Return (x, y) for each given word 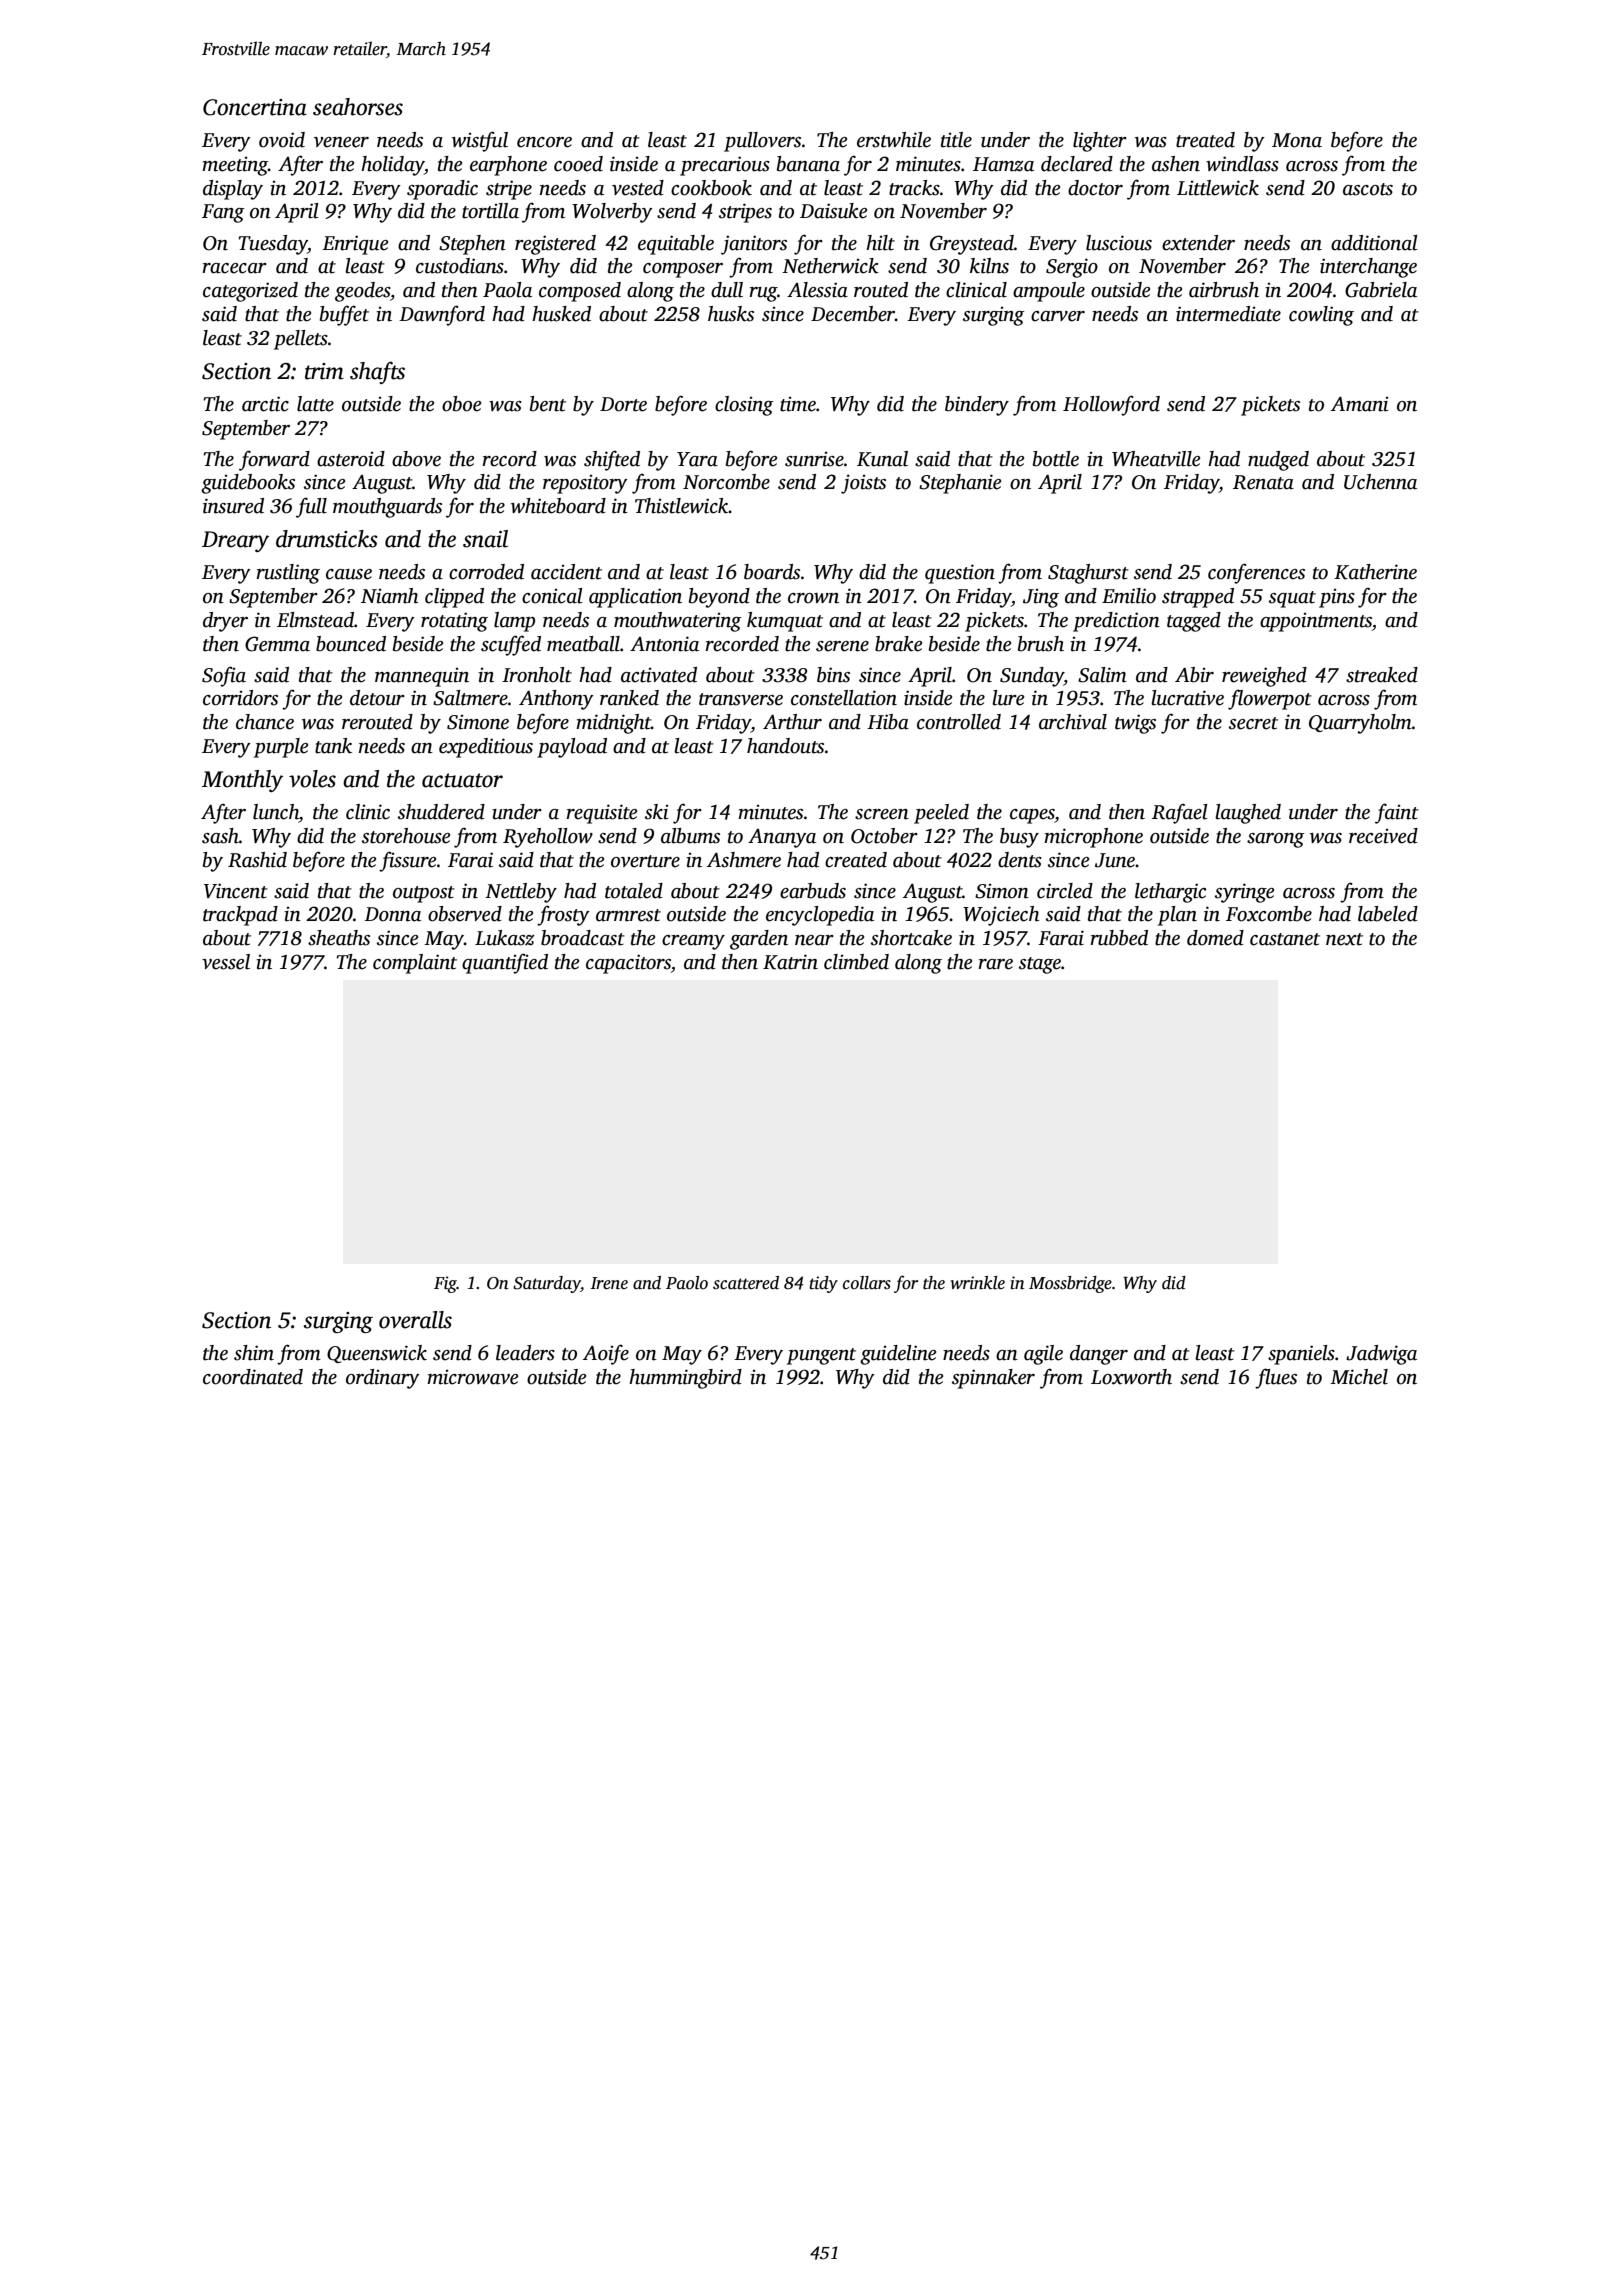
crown (813, 598)
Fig (445, 1284)
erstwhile (894, 140)
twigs (1135, 724)
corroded (486, 572)
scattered (746, 1283)
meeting (235, 166)
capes (1032, 816)
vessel (226, 962)
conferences (1256, 573)
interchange (1368, 268)
